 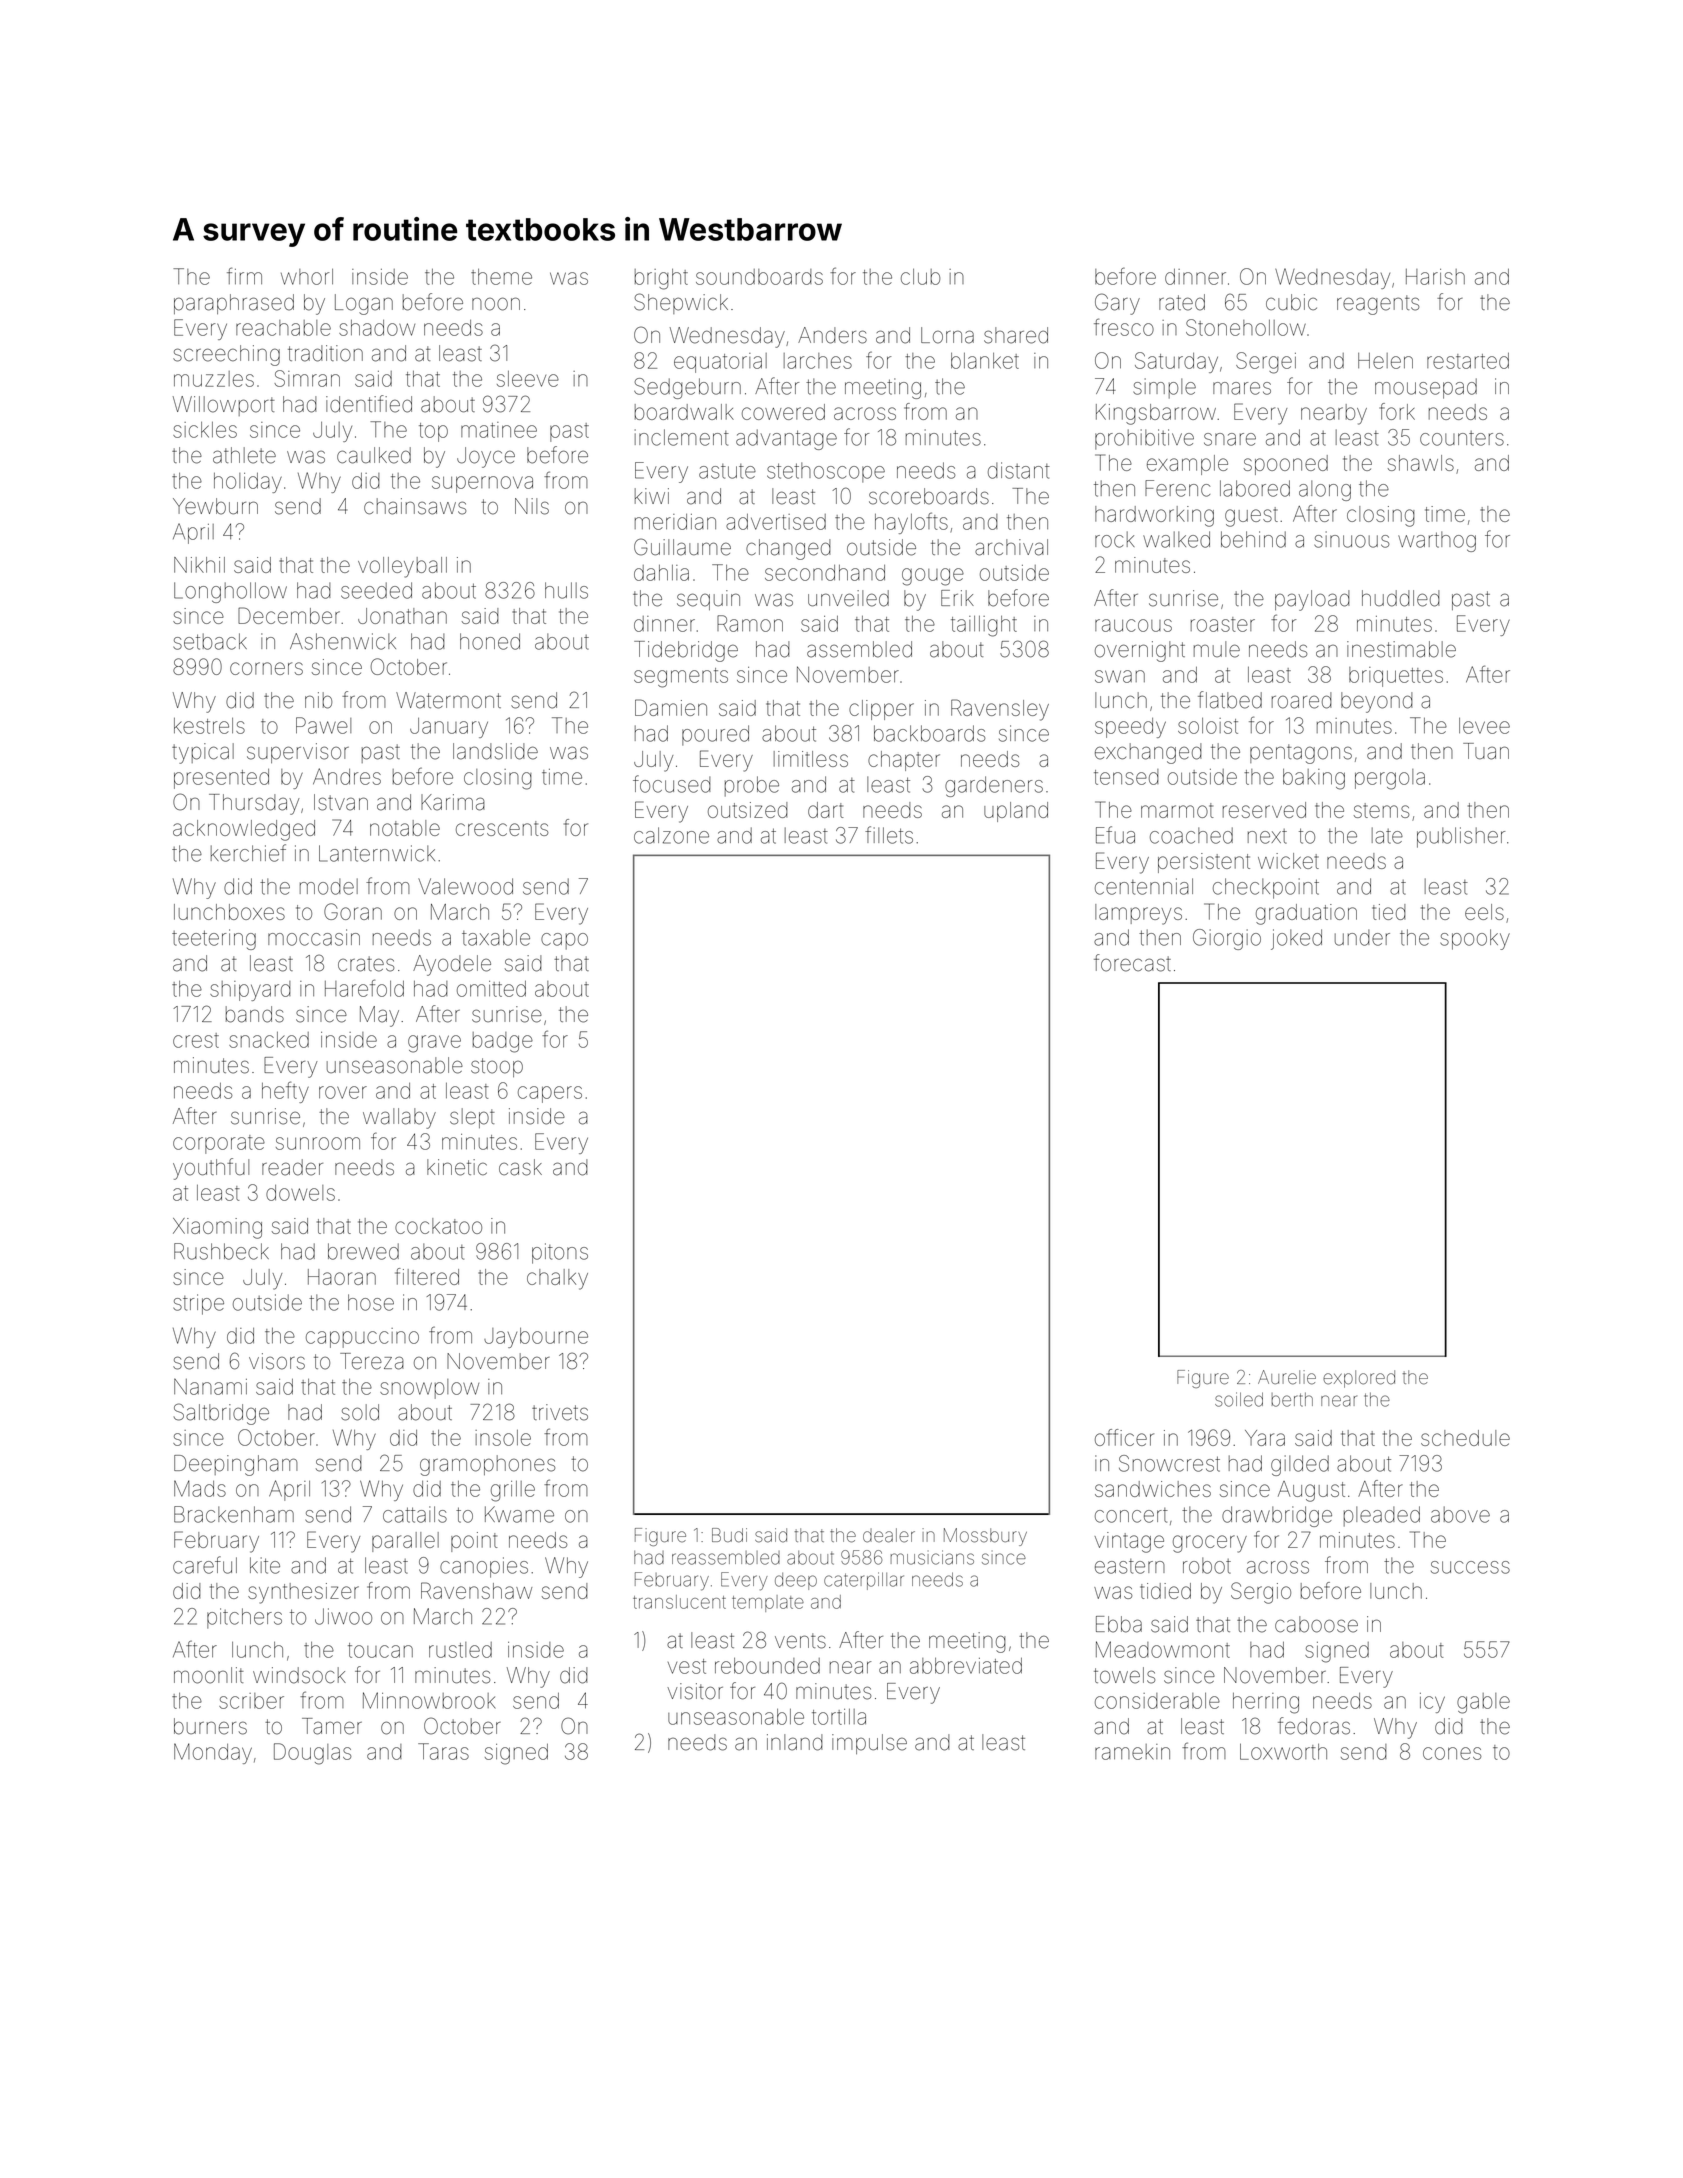 I want to click on fillets, so click(x=889, y=835).
